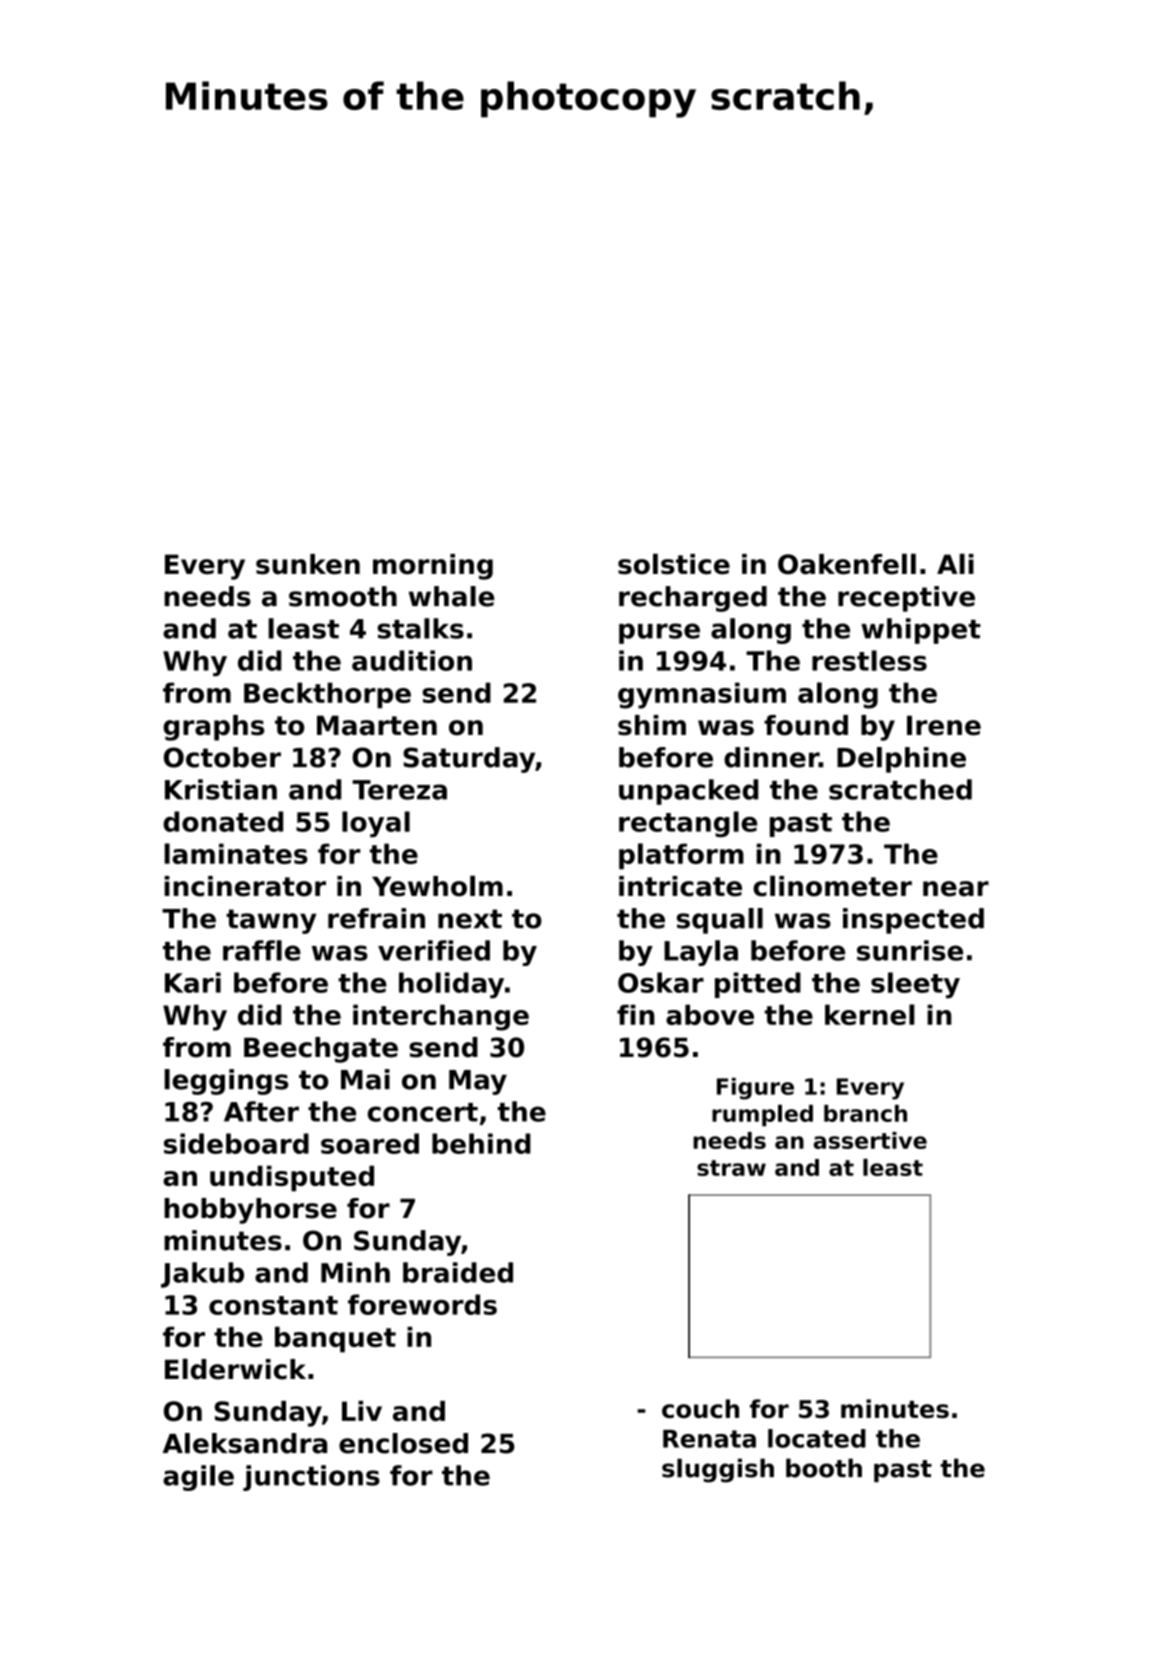 The height and width of the document is (1654, 1165). I want to click on May, so click(478, 1082).
